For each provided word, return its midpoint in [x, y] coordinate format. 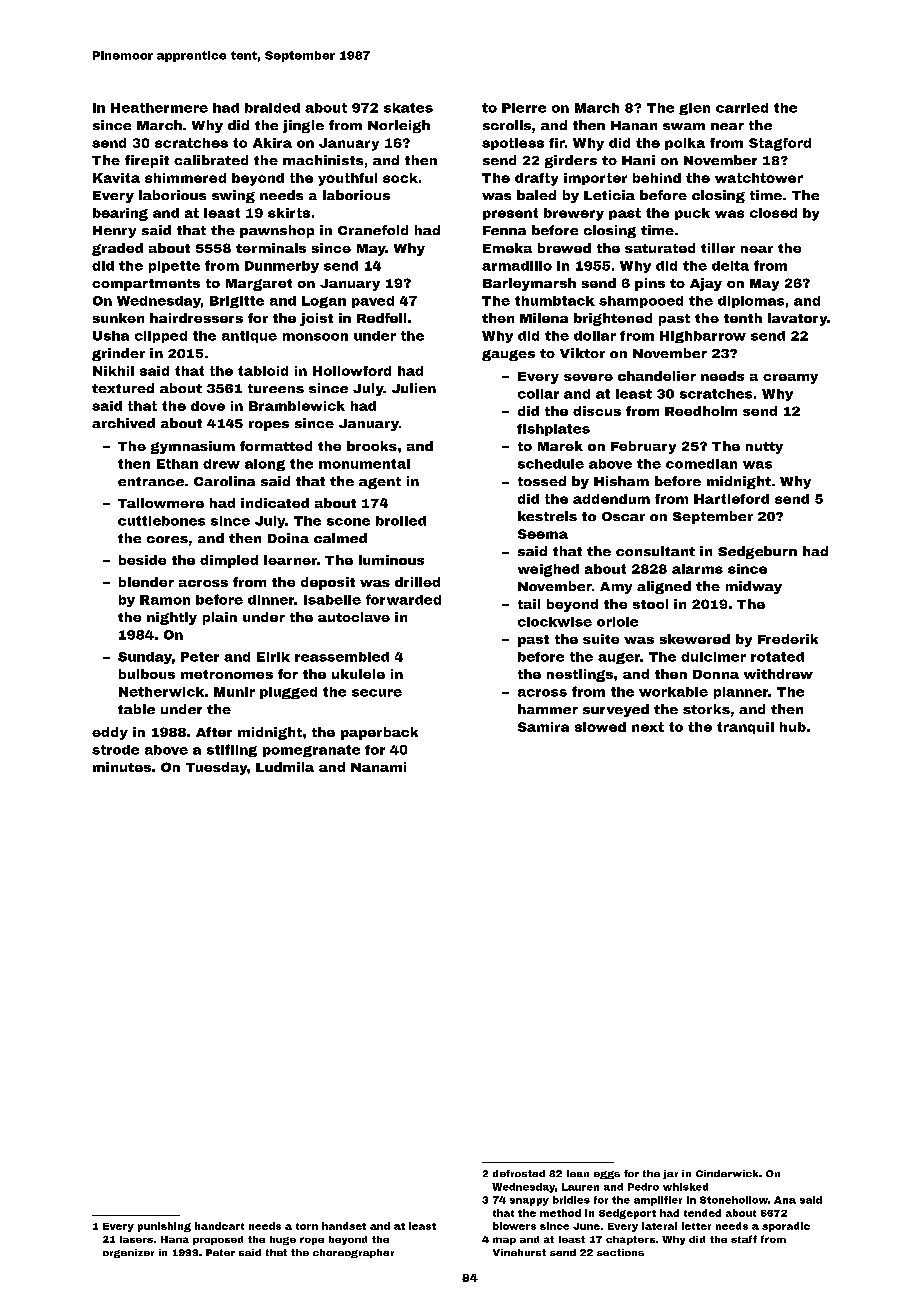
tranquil [745, 728]
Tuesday [216, 768]
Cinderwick [727, 1173]
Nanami [378, 767]
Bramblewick [297, 406]
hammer [548, 709]
